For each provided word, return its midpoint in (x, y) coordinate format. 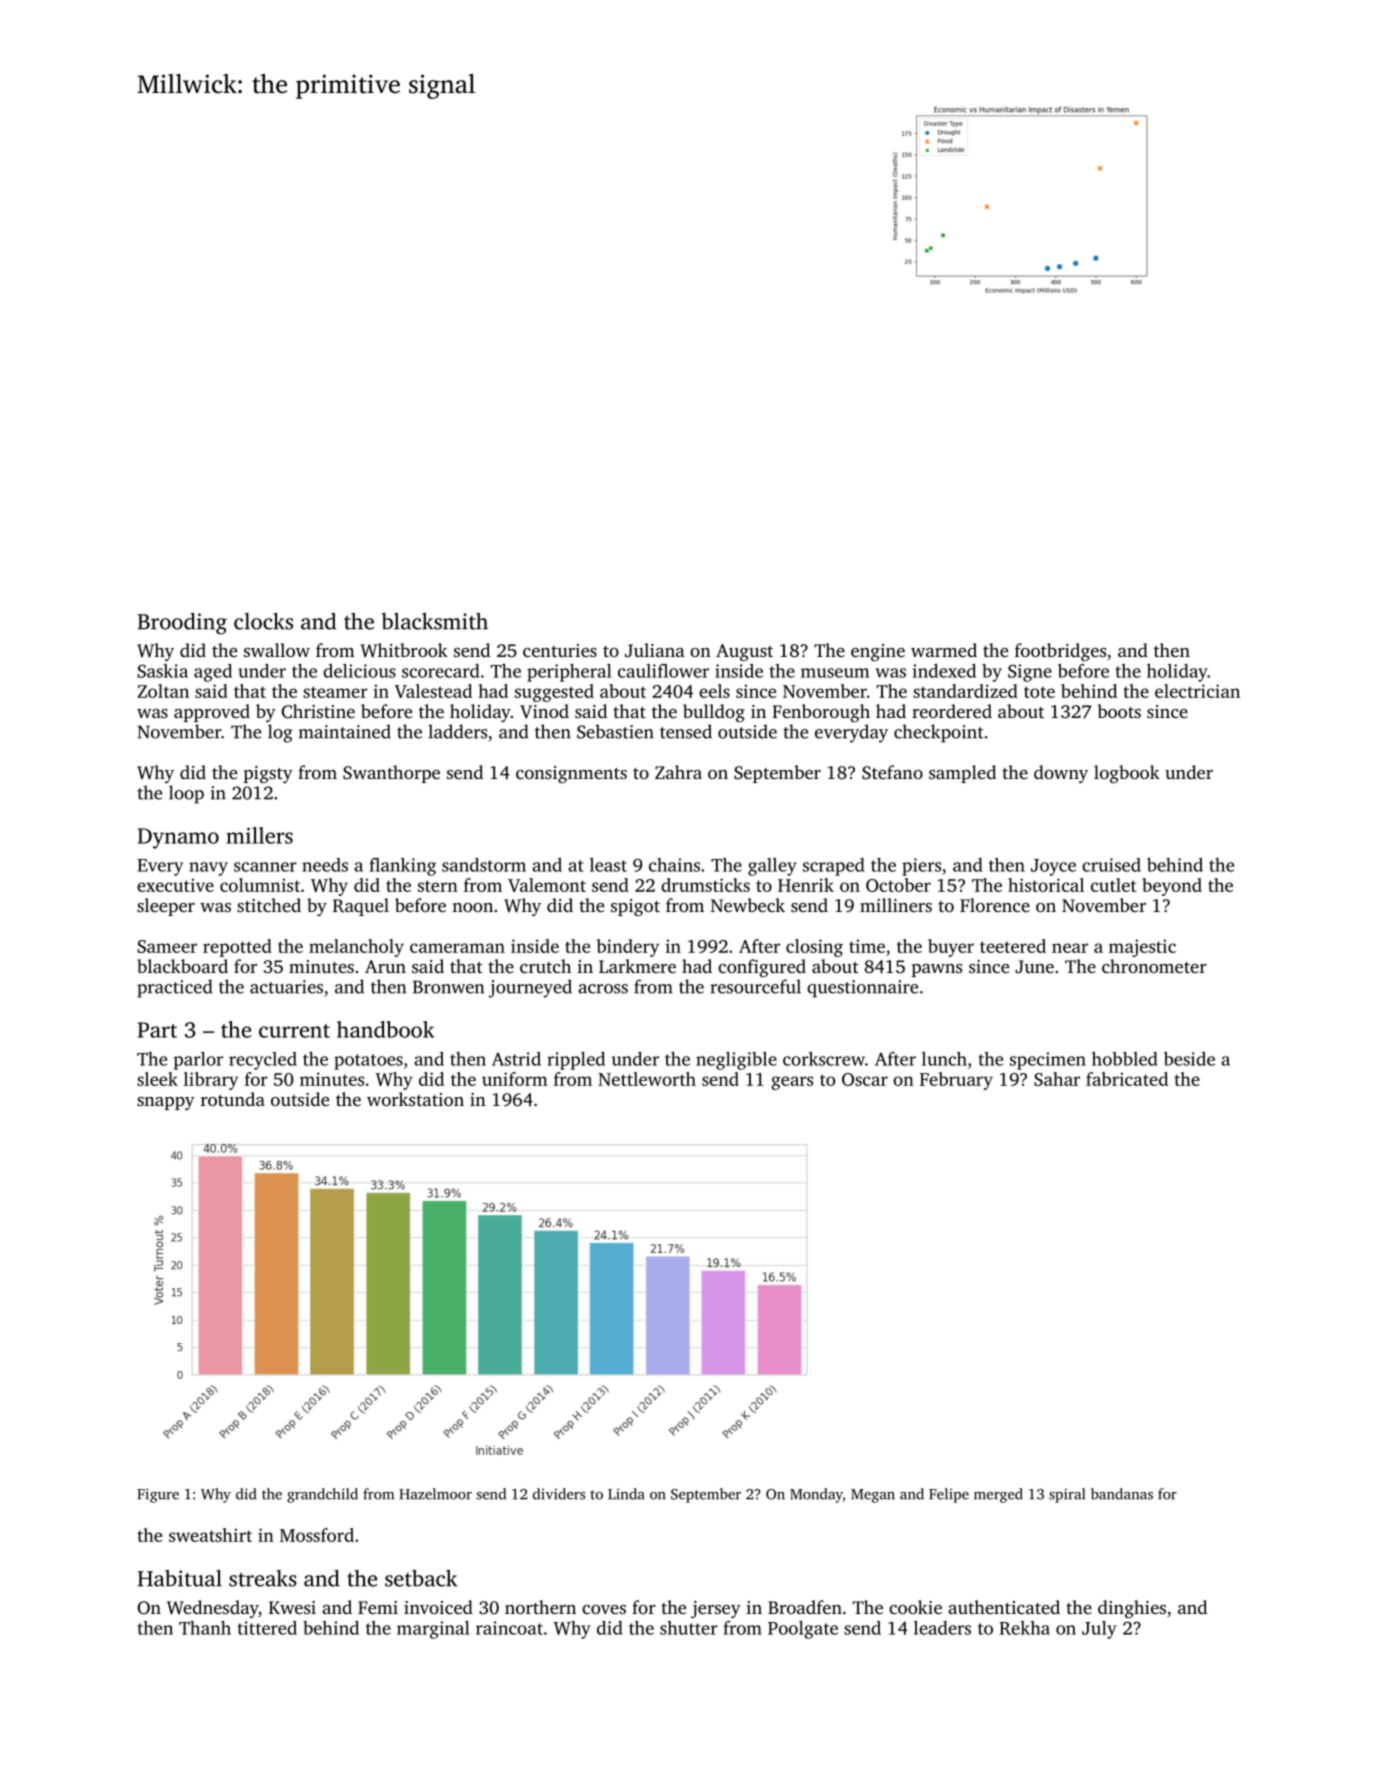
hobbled (1125, 1059)
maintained (345, 731)
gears (792, 1083)
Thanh (205, 1628)
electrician (1197, 691)
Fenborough (821, 713)
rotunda (233, 1099)
